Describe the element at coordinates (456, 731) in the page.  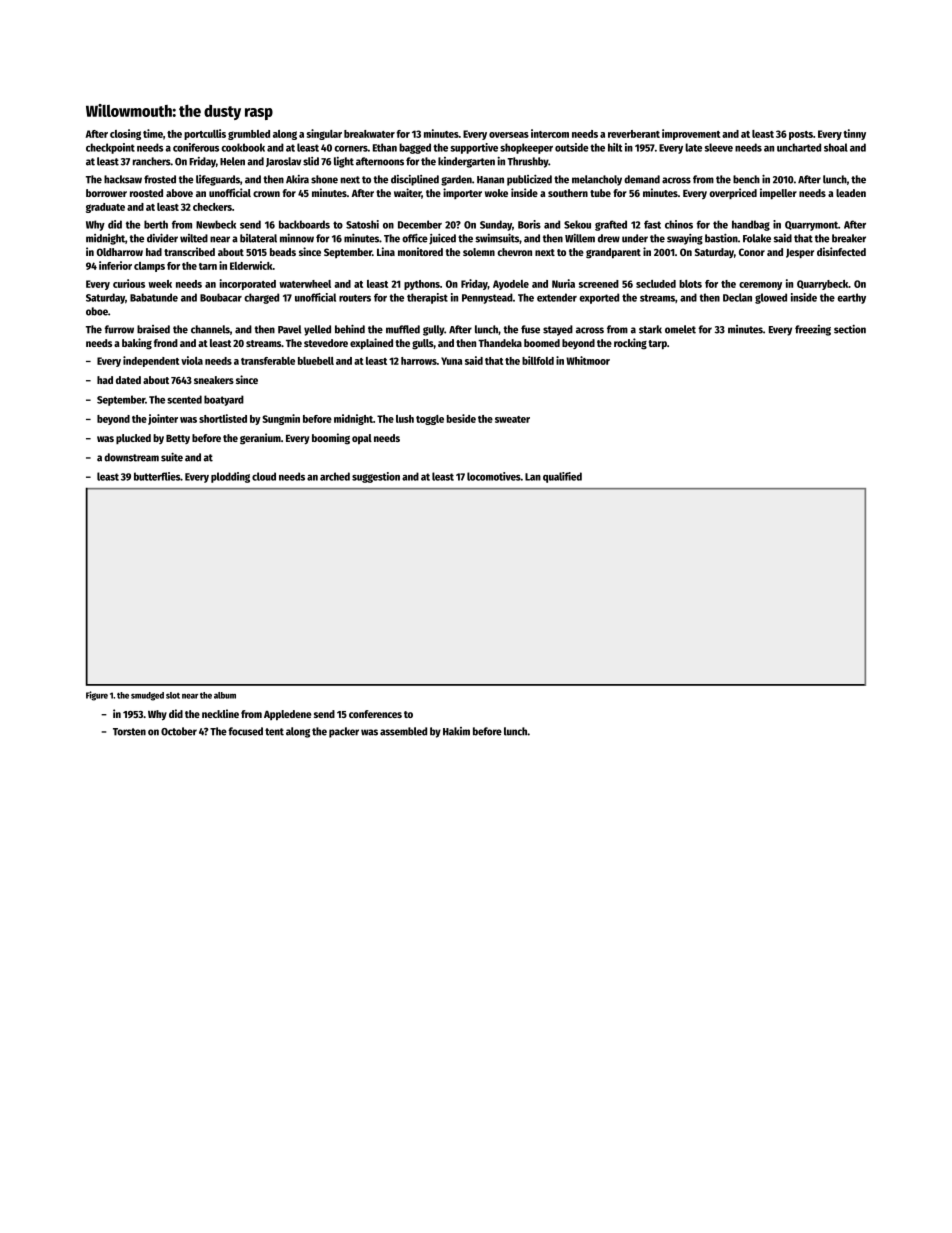
I see `Hakim` at that location.
